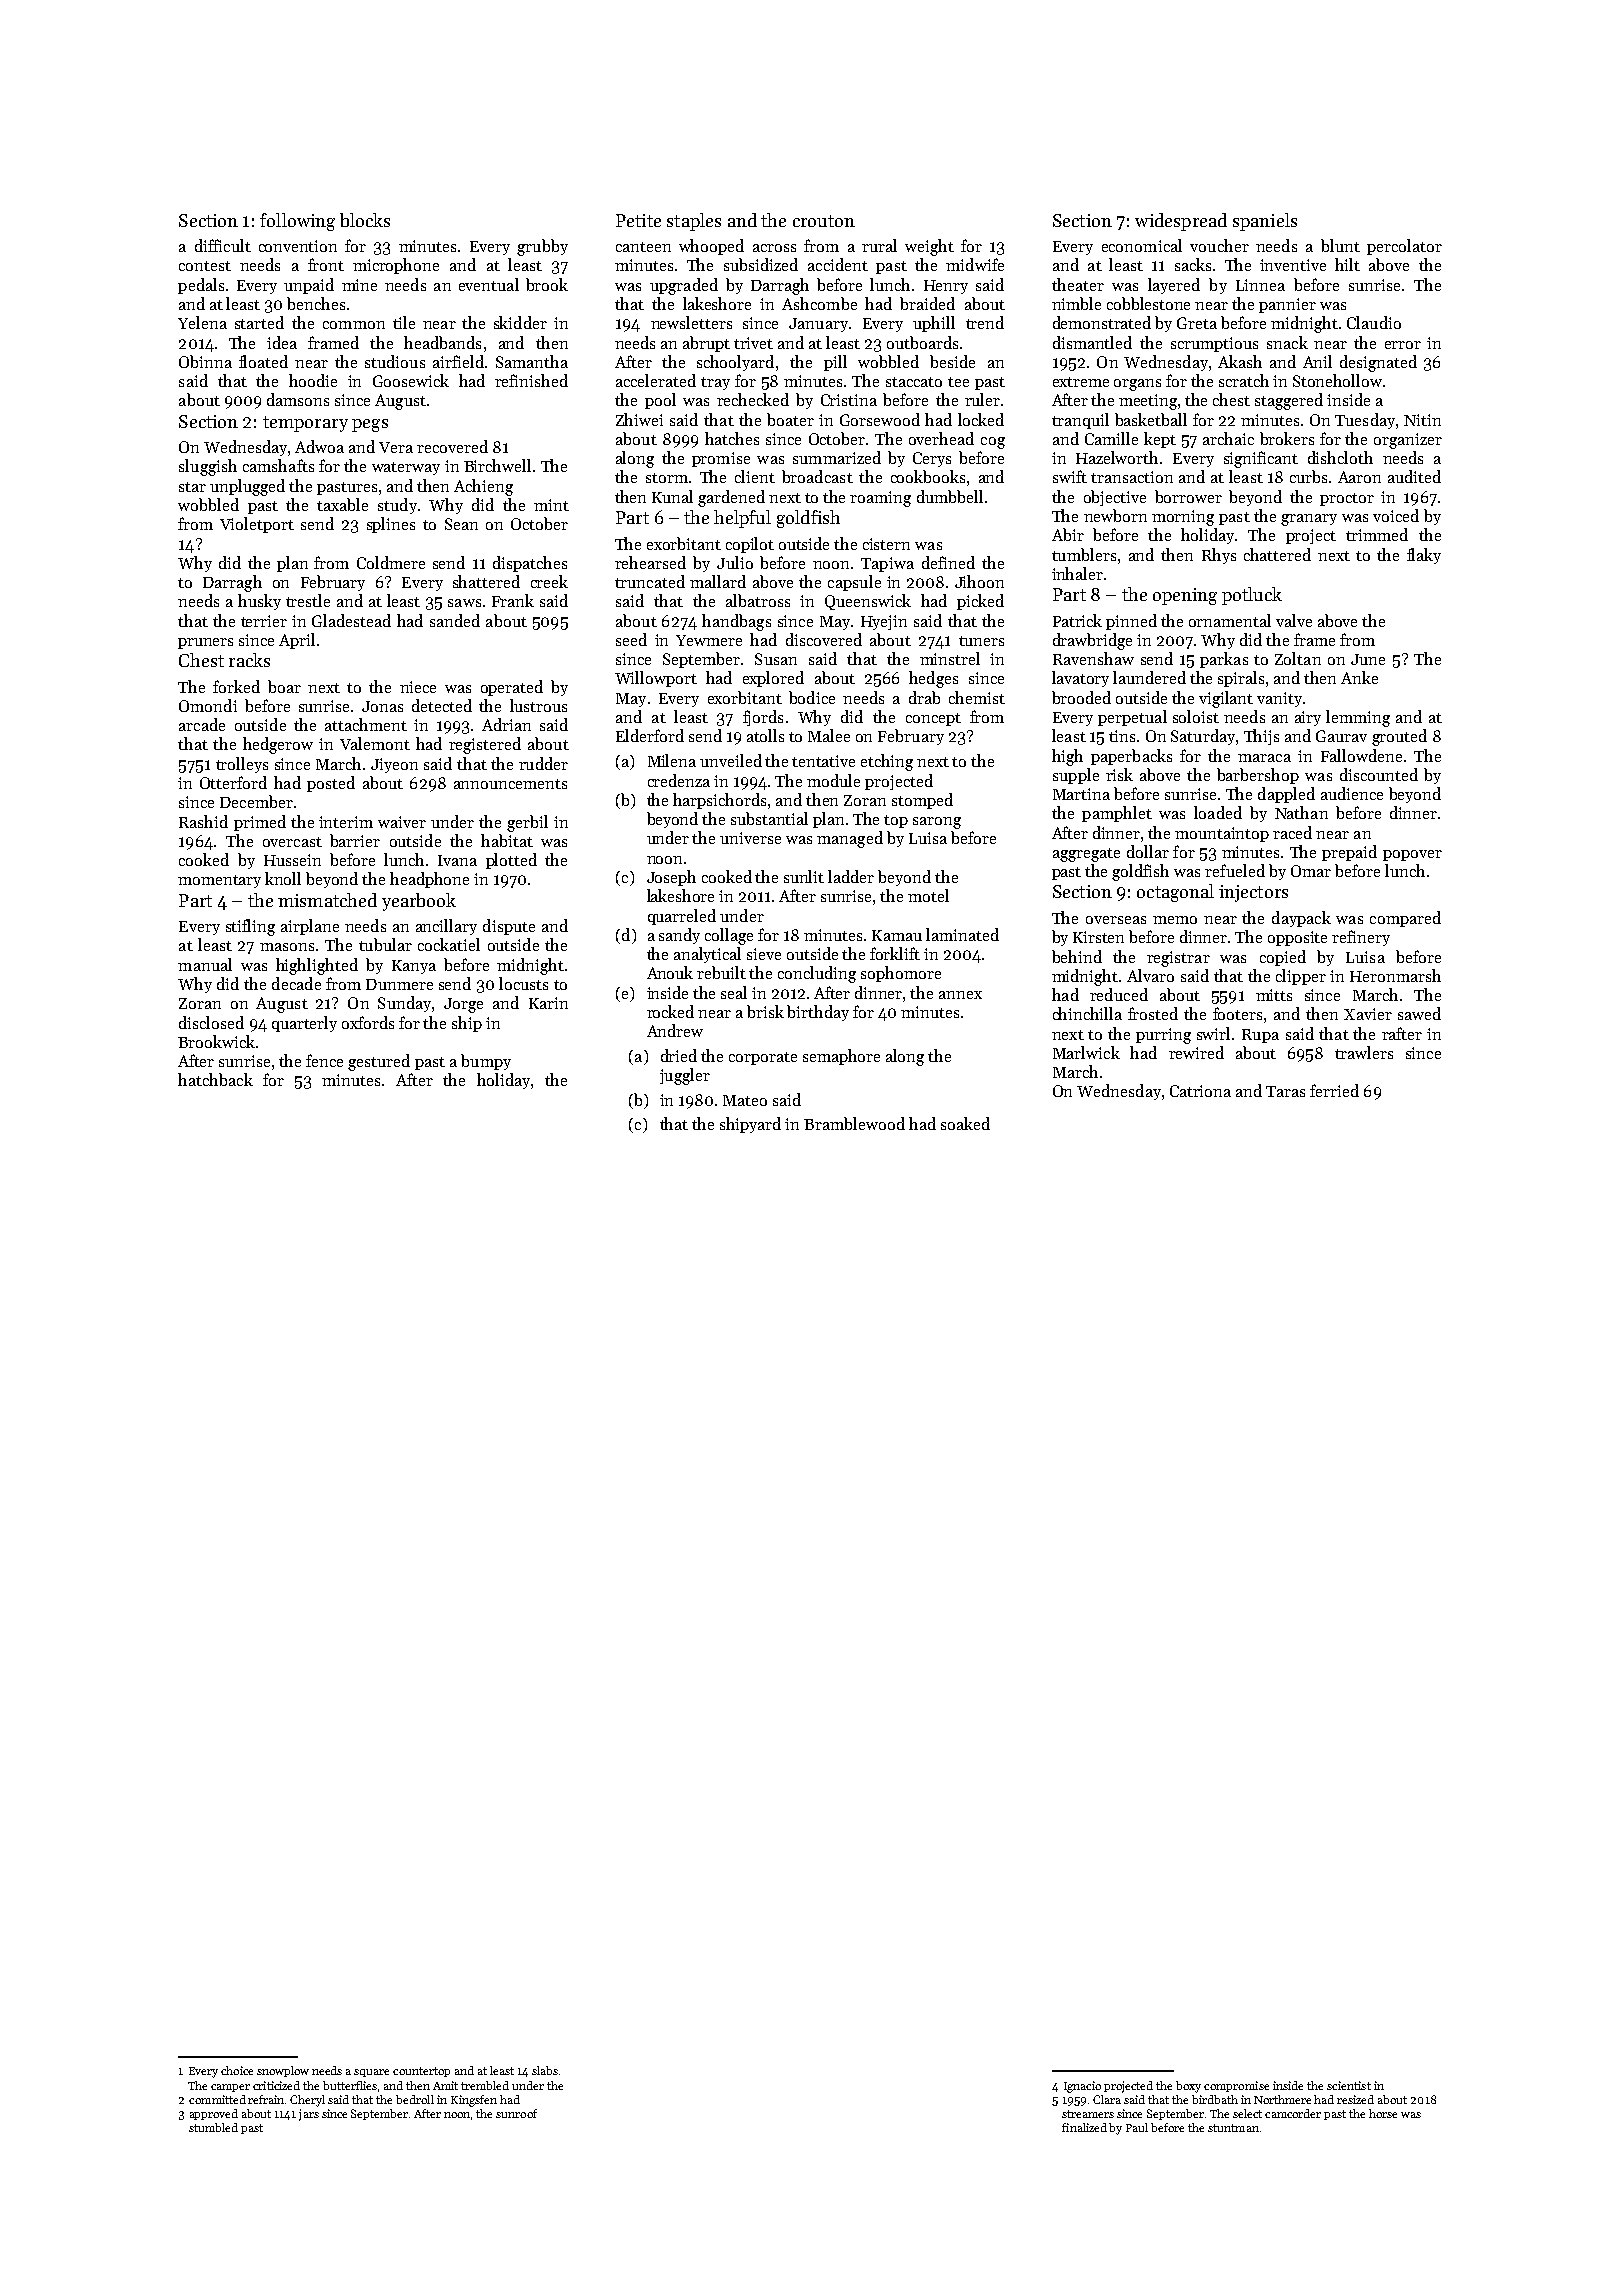  I want to click on ancillary, so click(446, 927).
